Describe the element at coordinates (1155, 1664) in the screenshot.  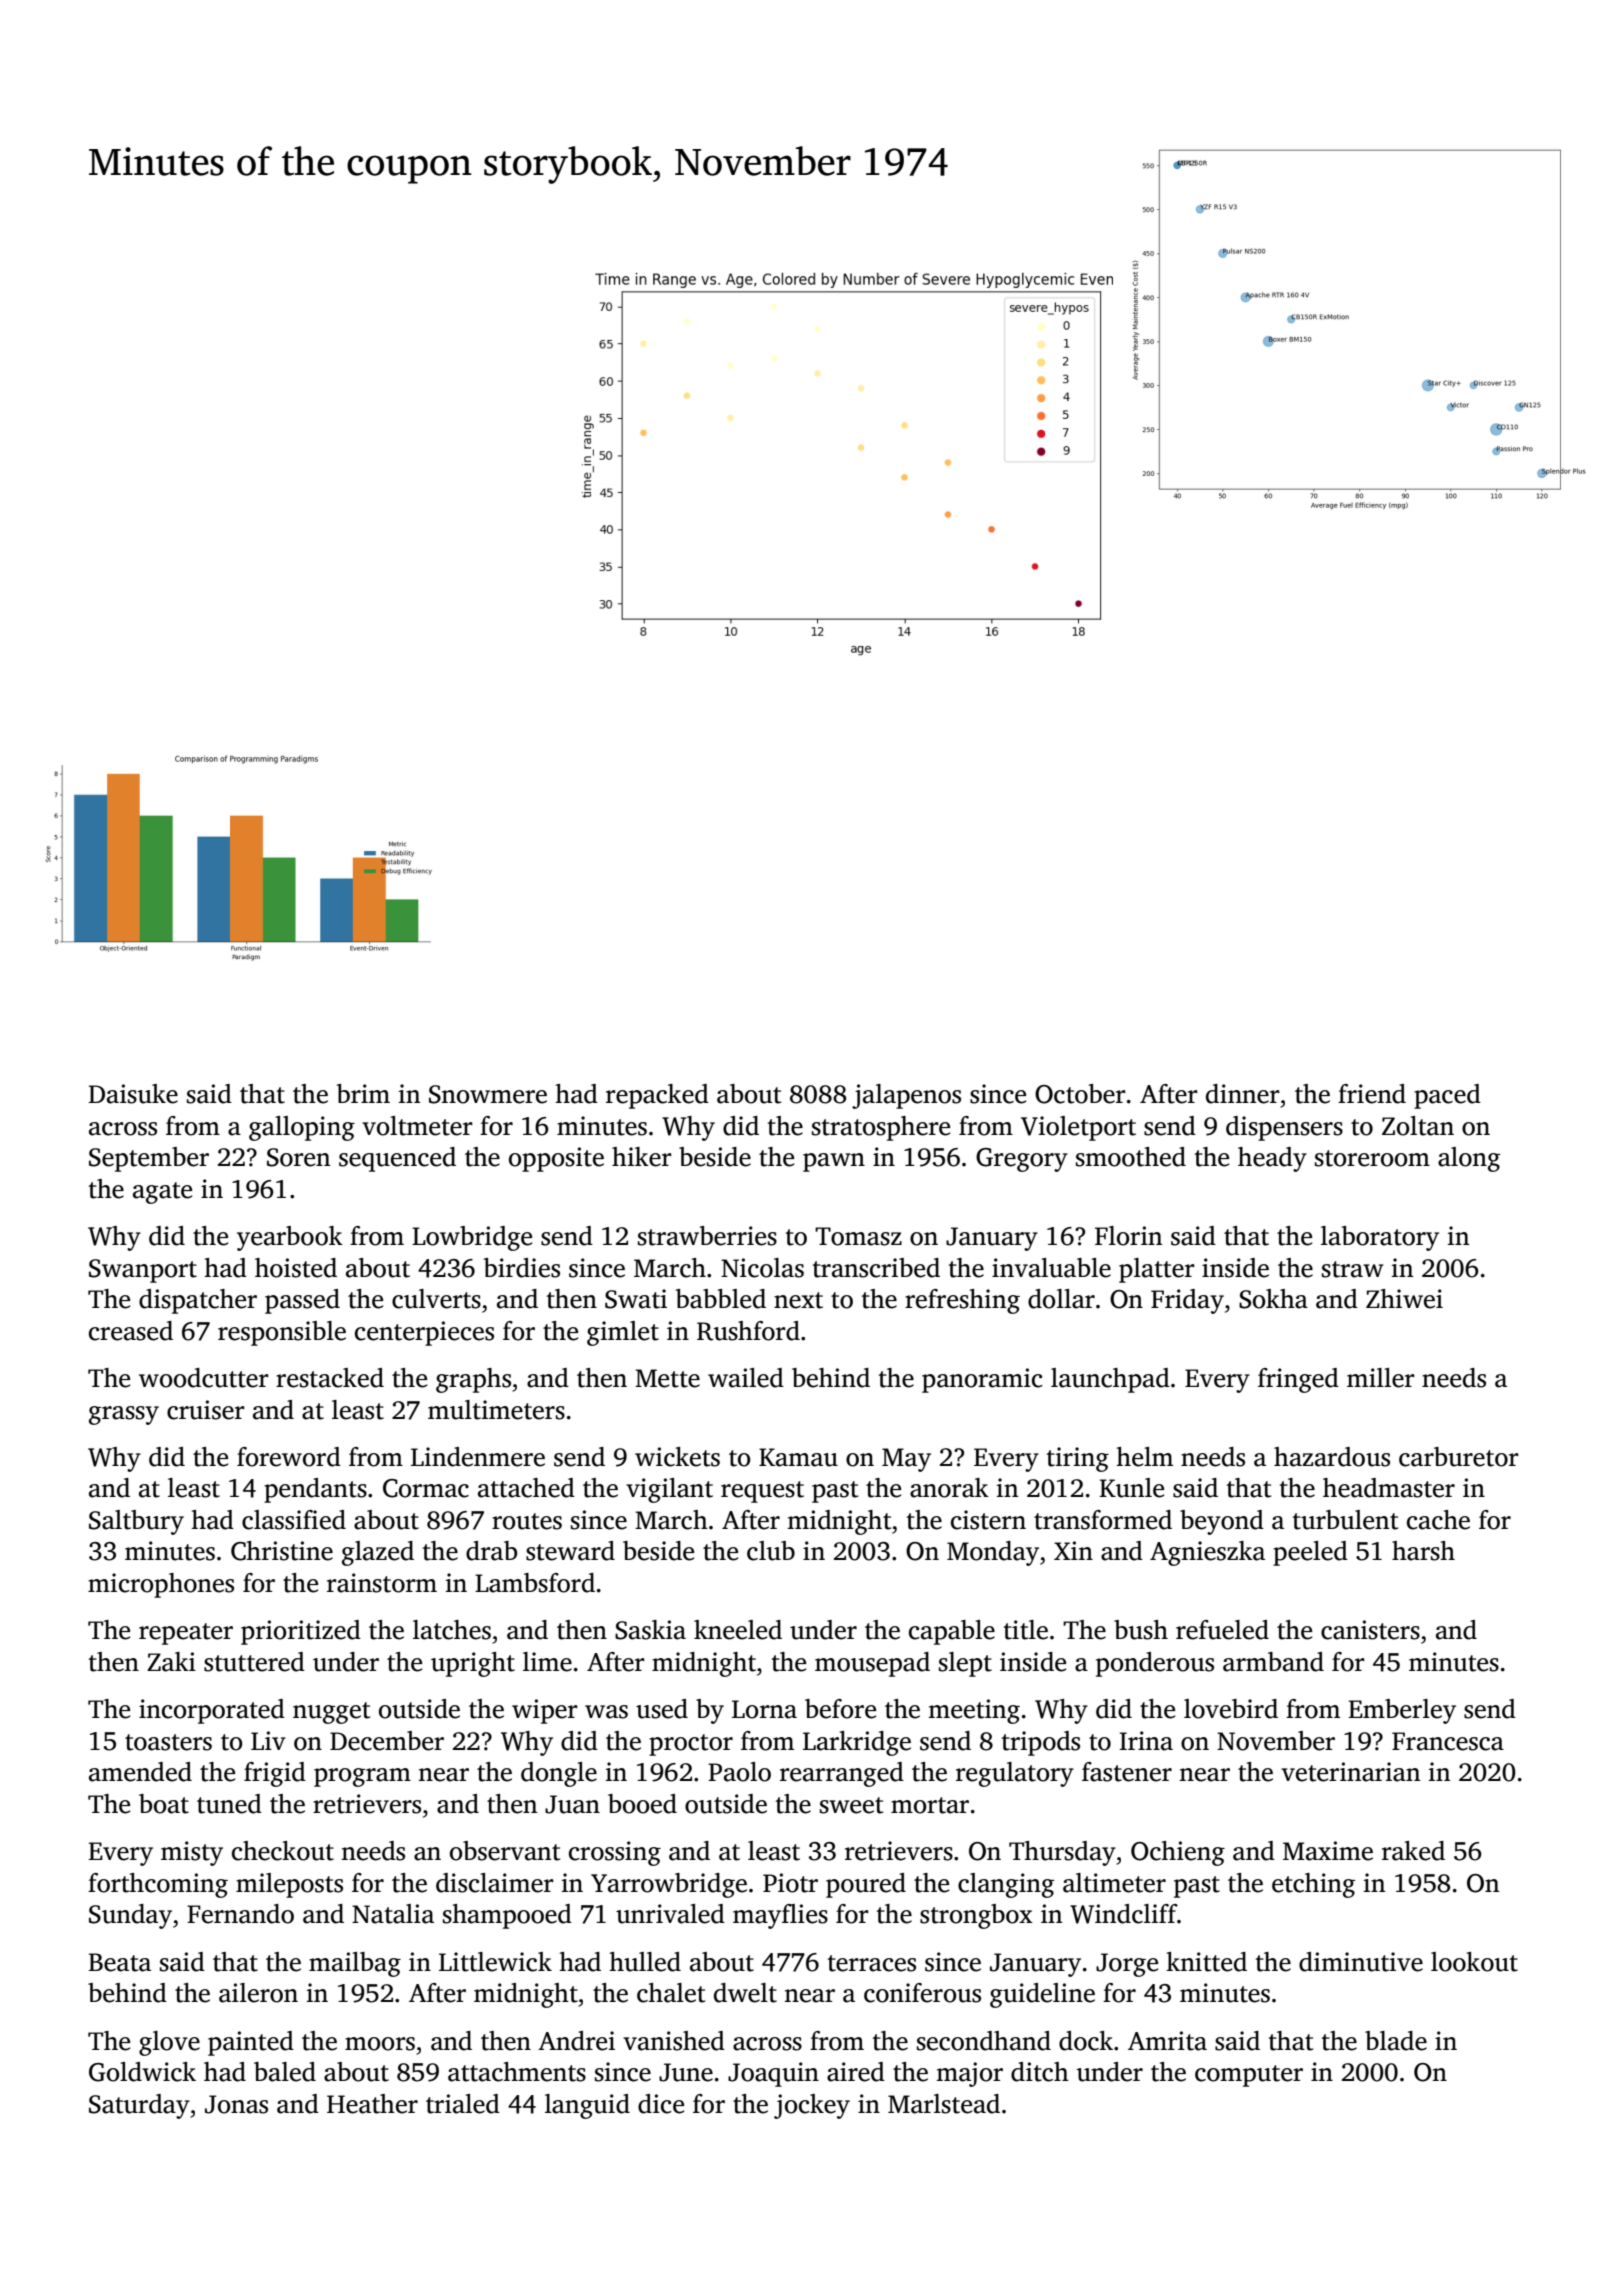
I see `ponderous` at that location.
